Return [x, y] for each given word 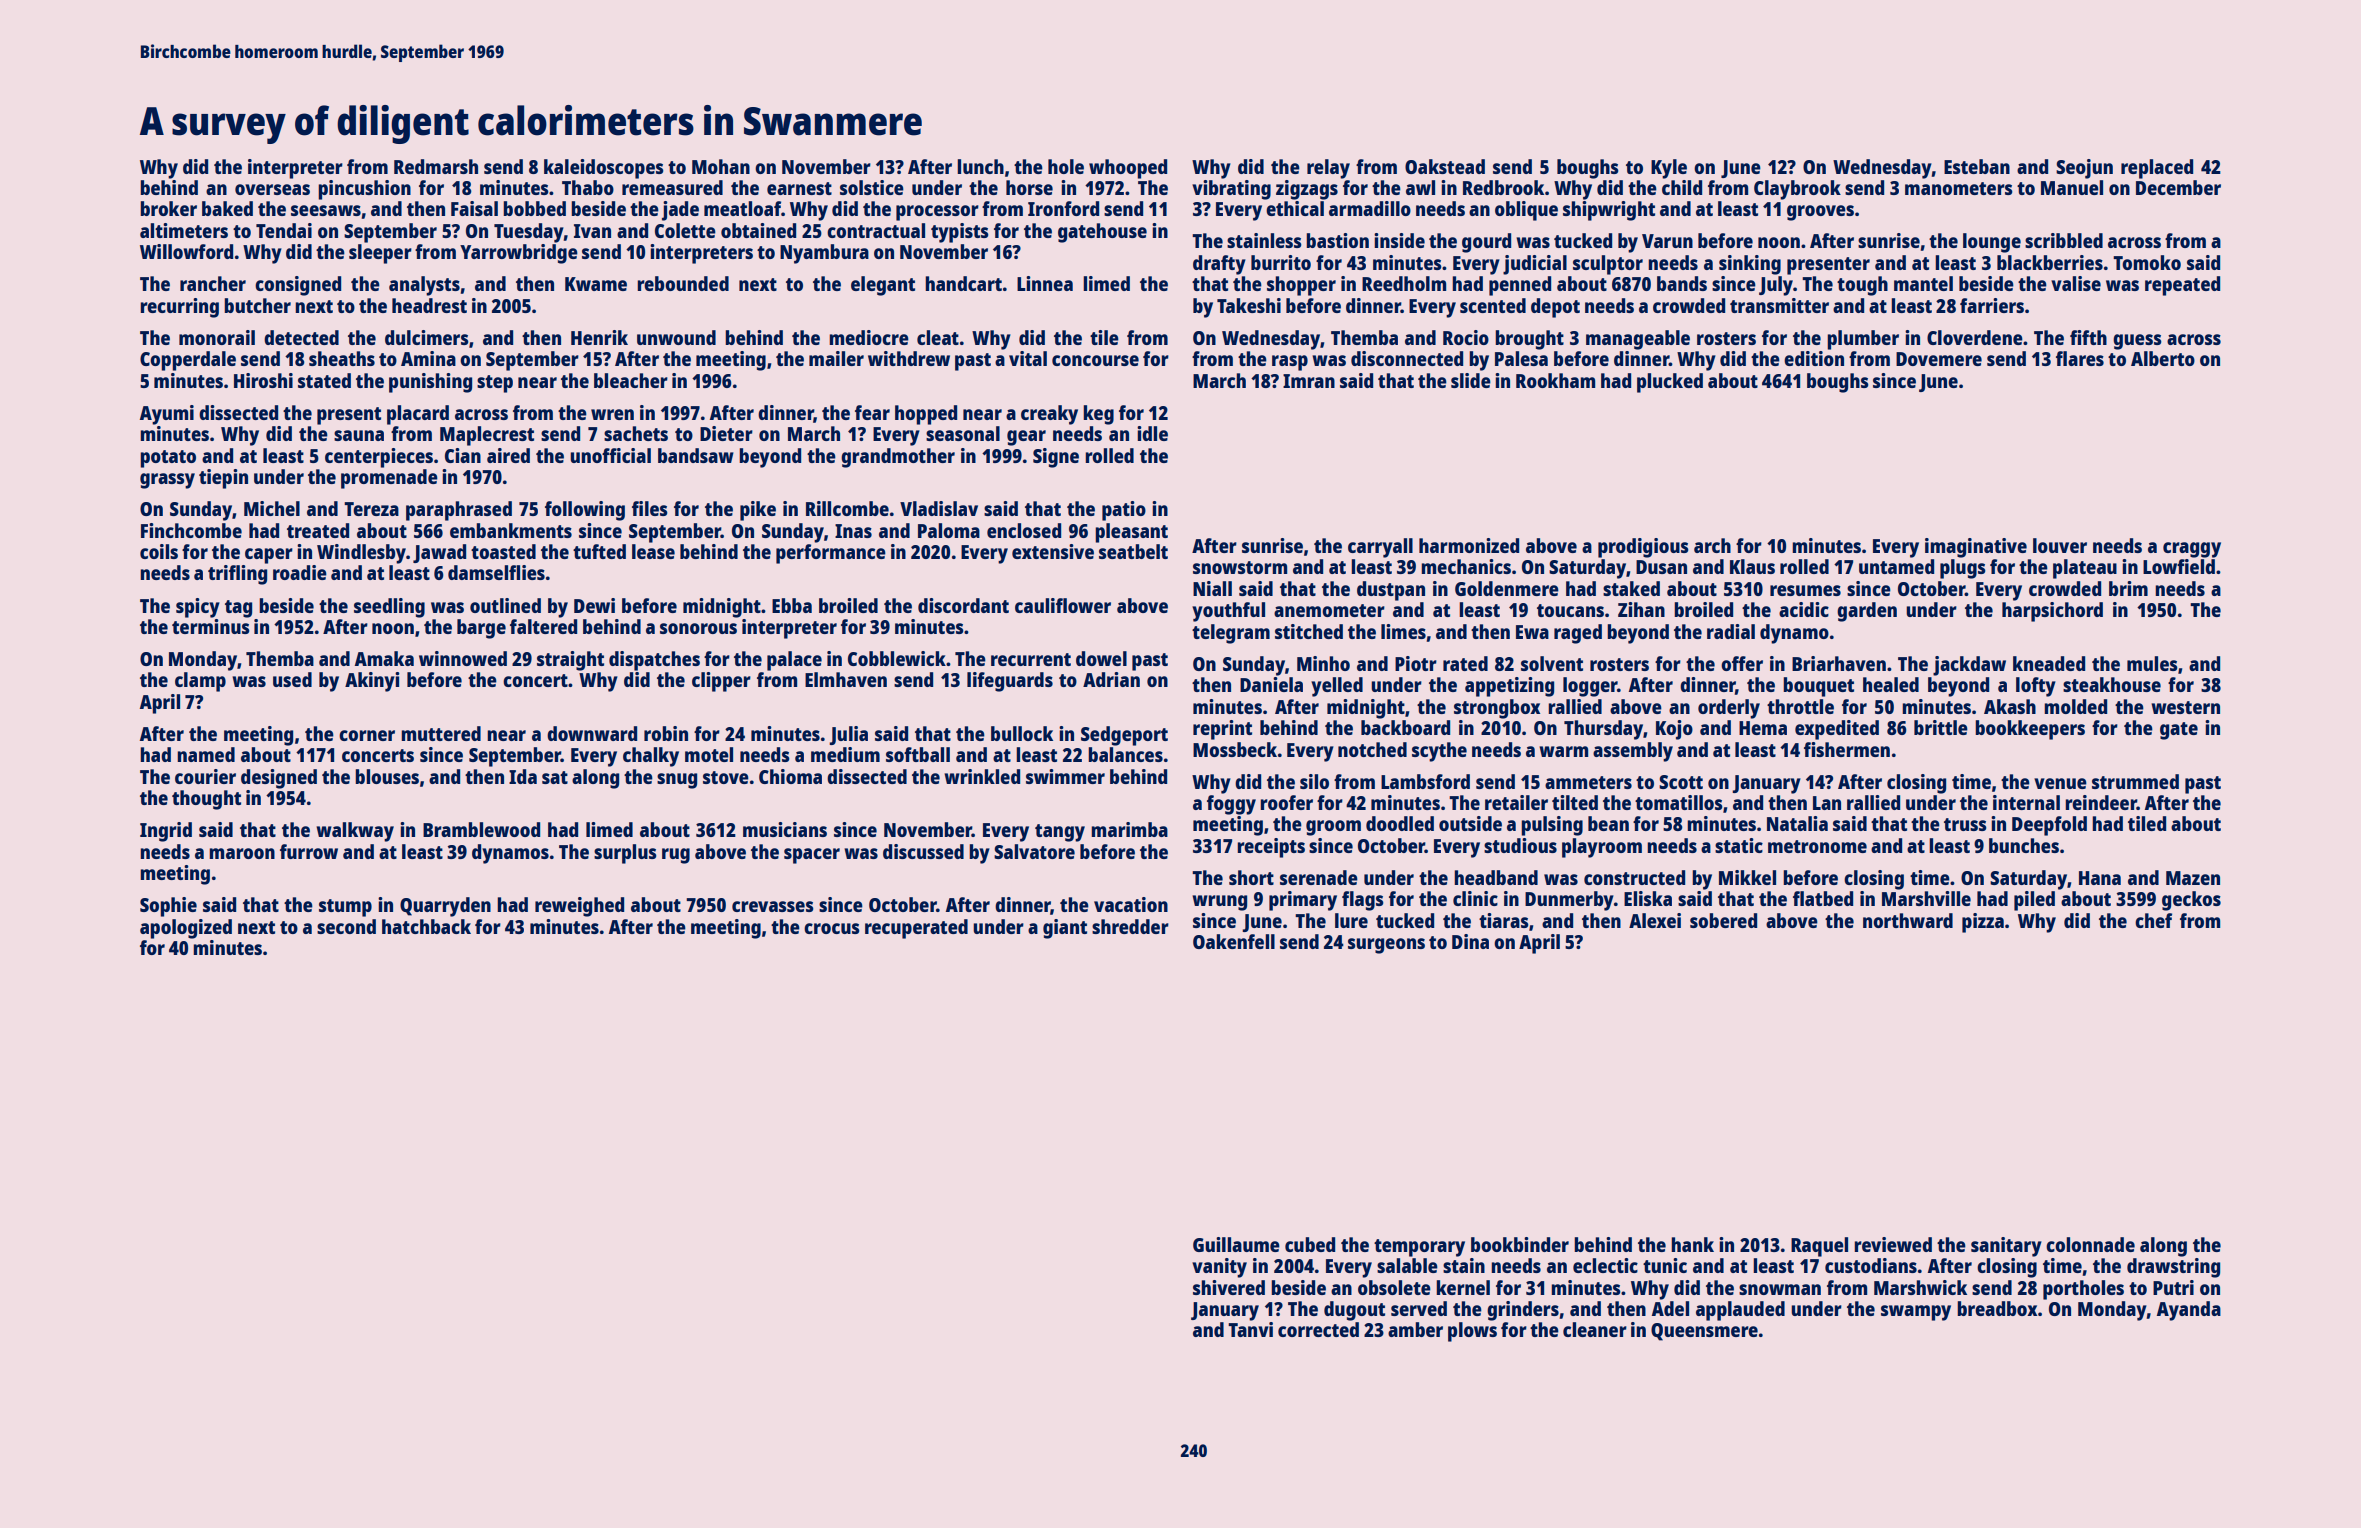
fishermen [1847, 749]
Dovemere [1939, 359]
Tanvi [1250, 1329]
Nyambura [824, 254]
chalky [651, 757]
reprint [1222, 730]
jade [680, 211]
